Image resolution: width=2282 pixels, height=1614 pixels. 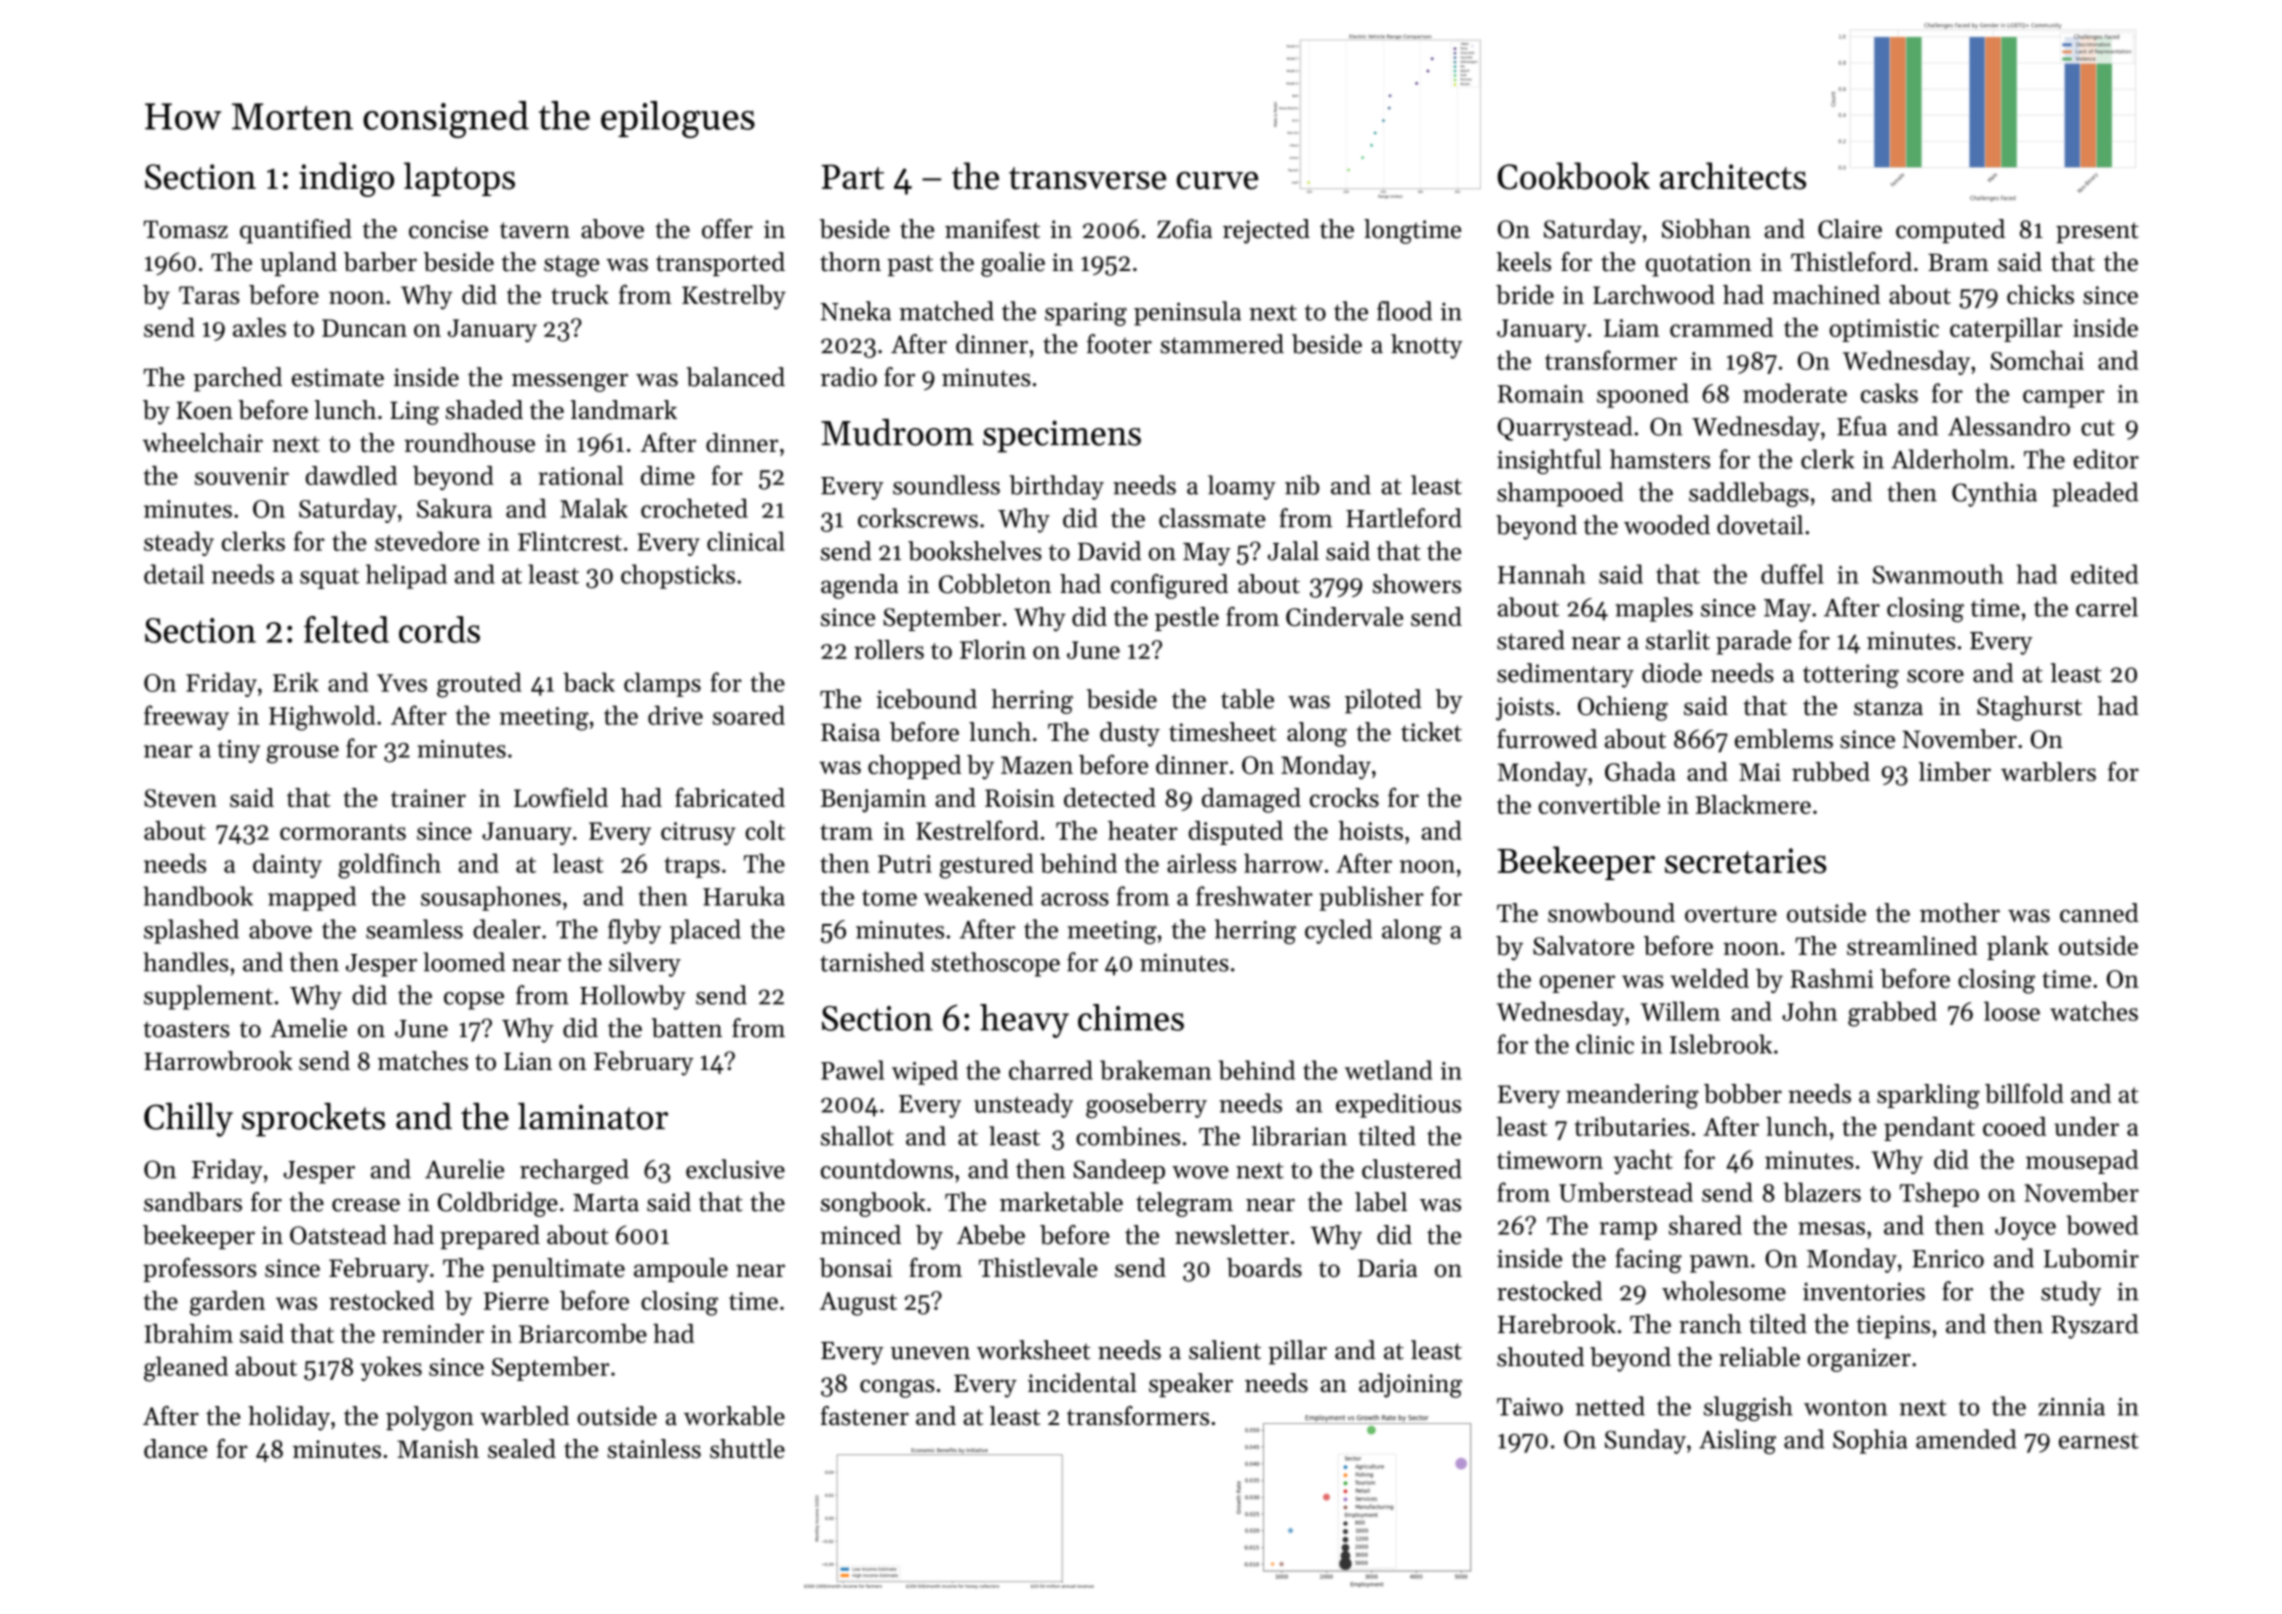 What do you see at coordinates (1013, 264) in the page?
I see `goalie` at bounding box center [1013, 264].
